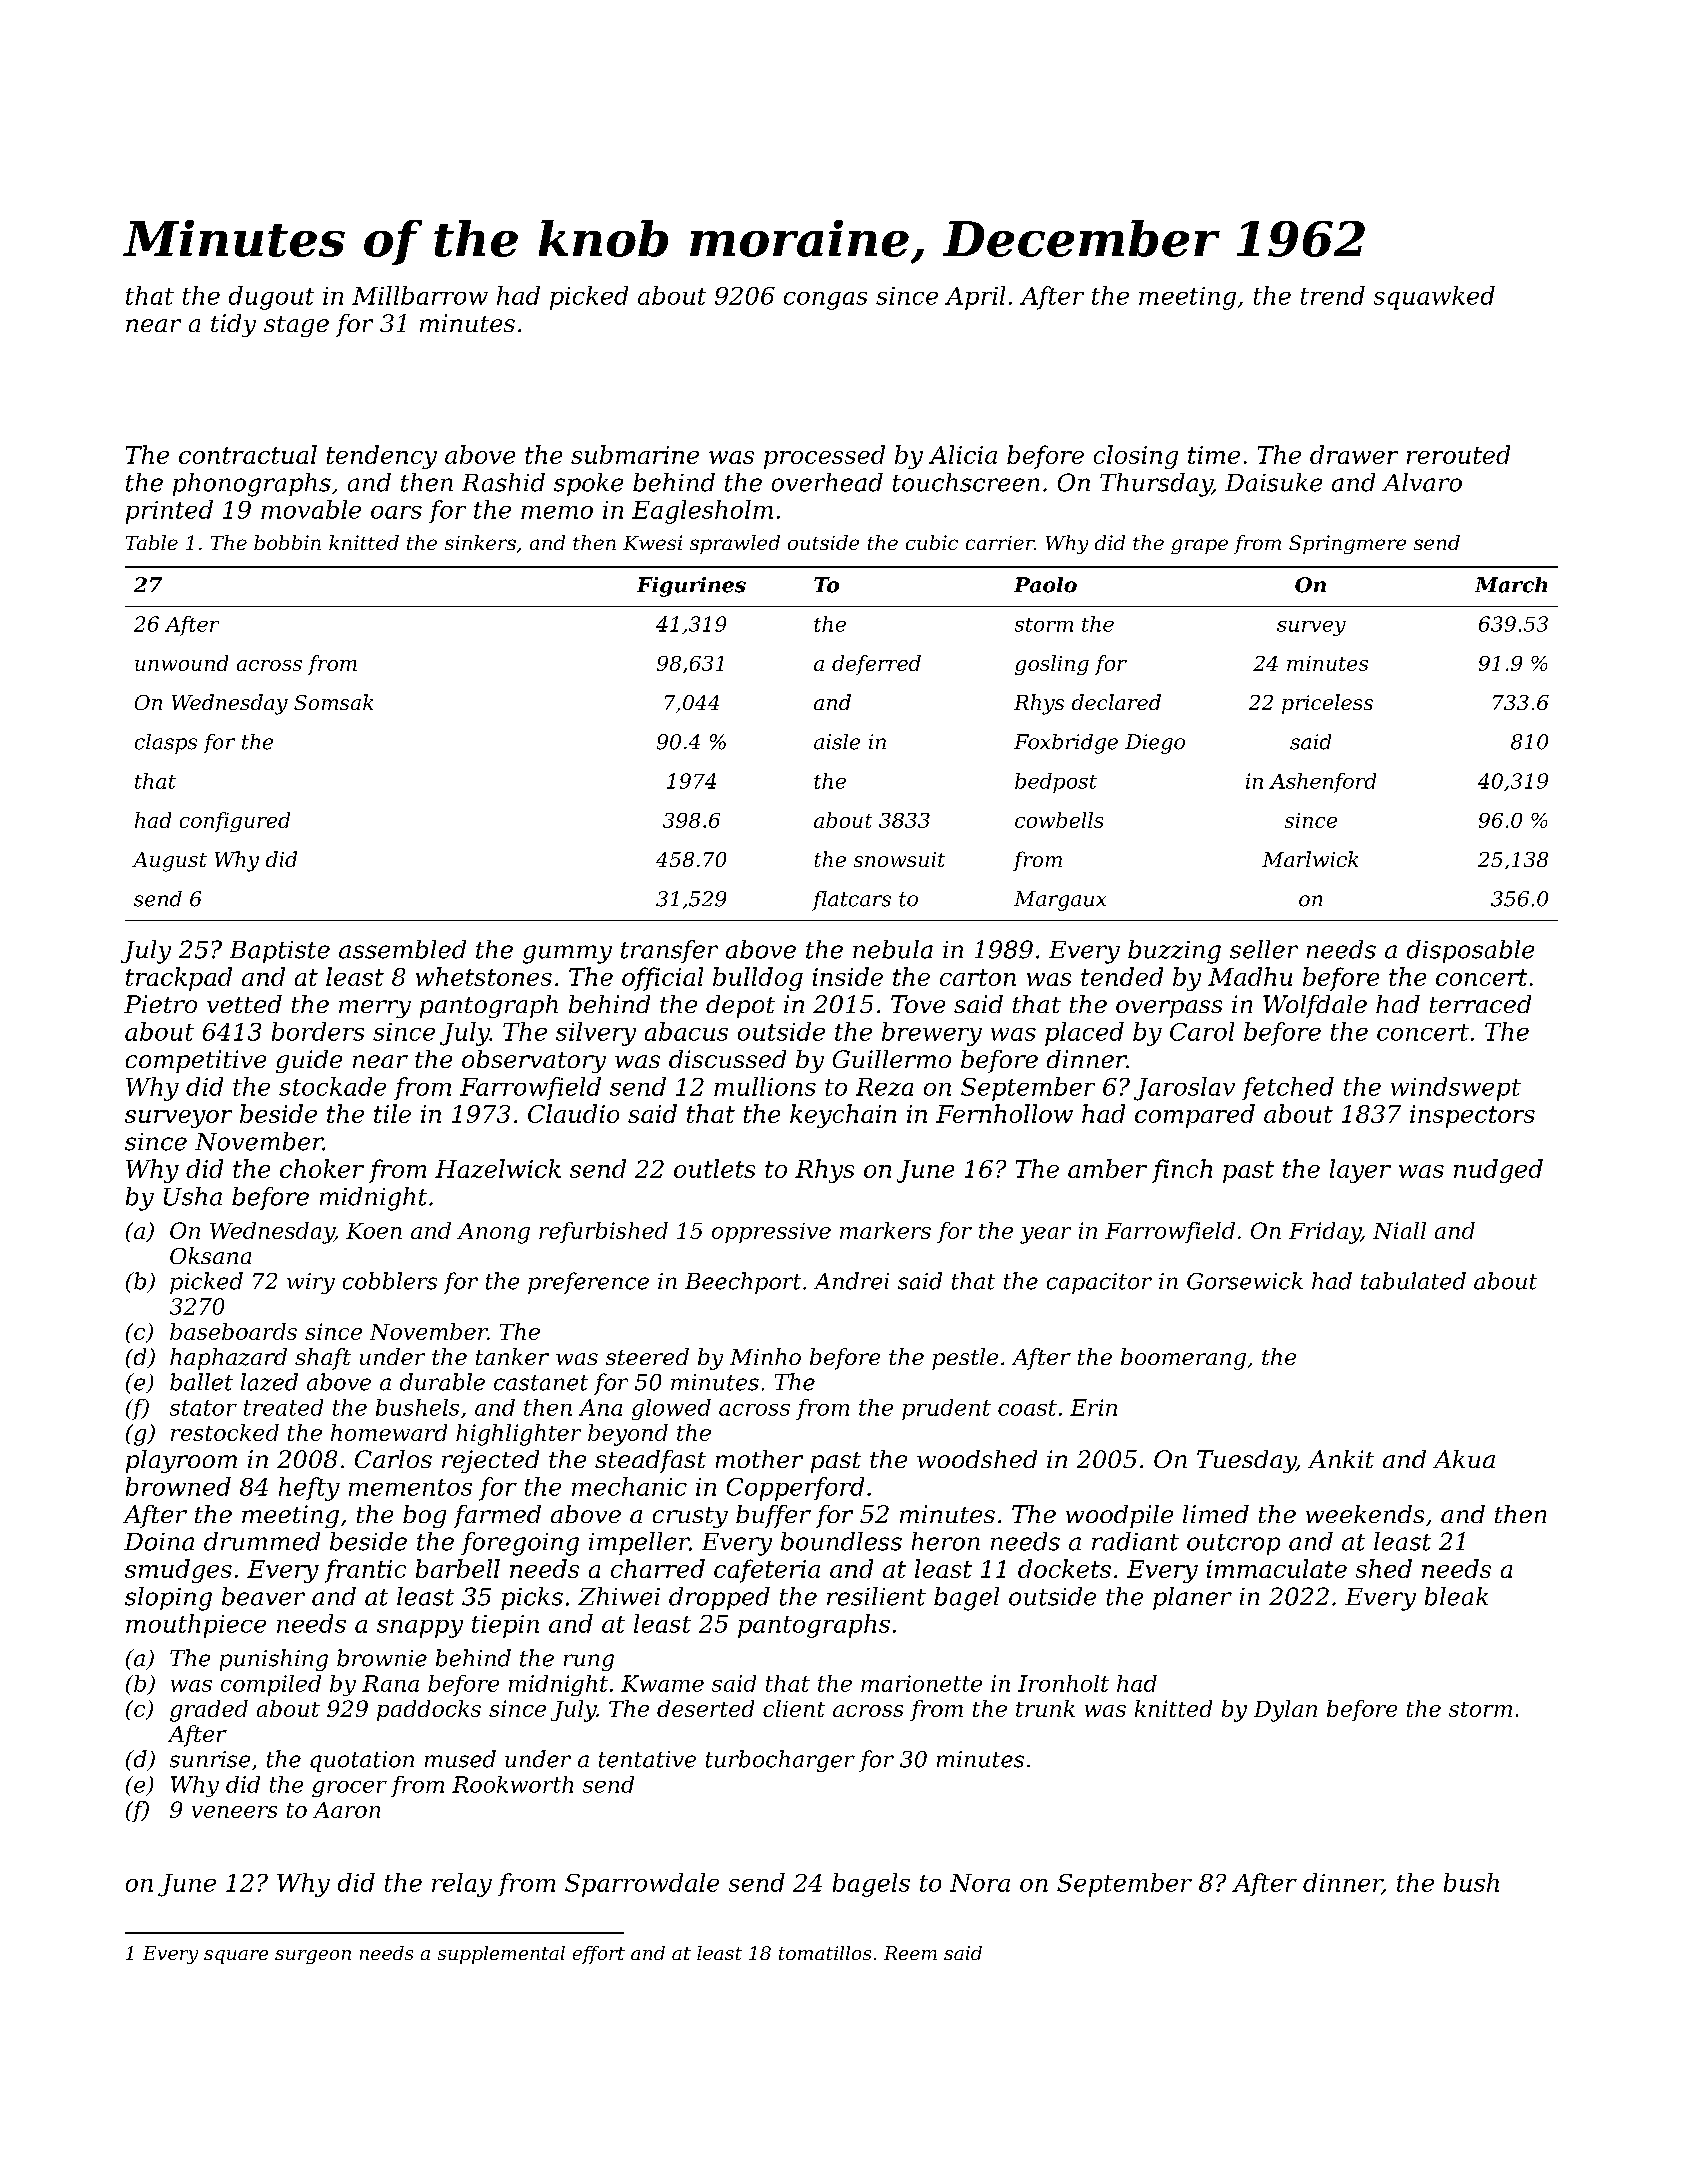  I want to click on squawked, so click(1434, 298).
